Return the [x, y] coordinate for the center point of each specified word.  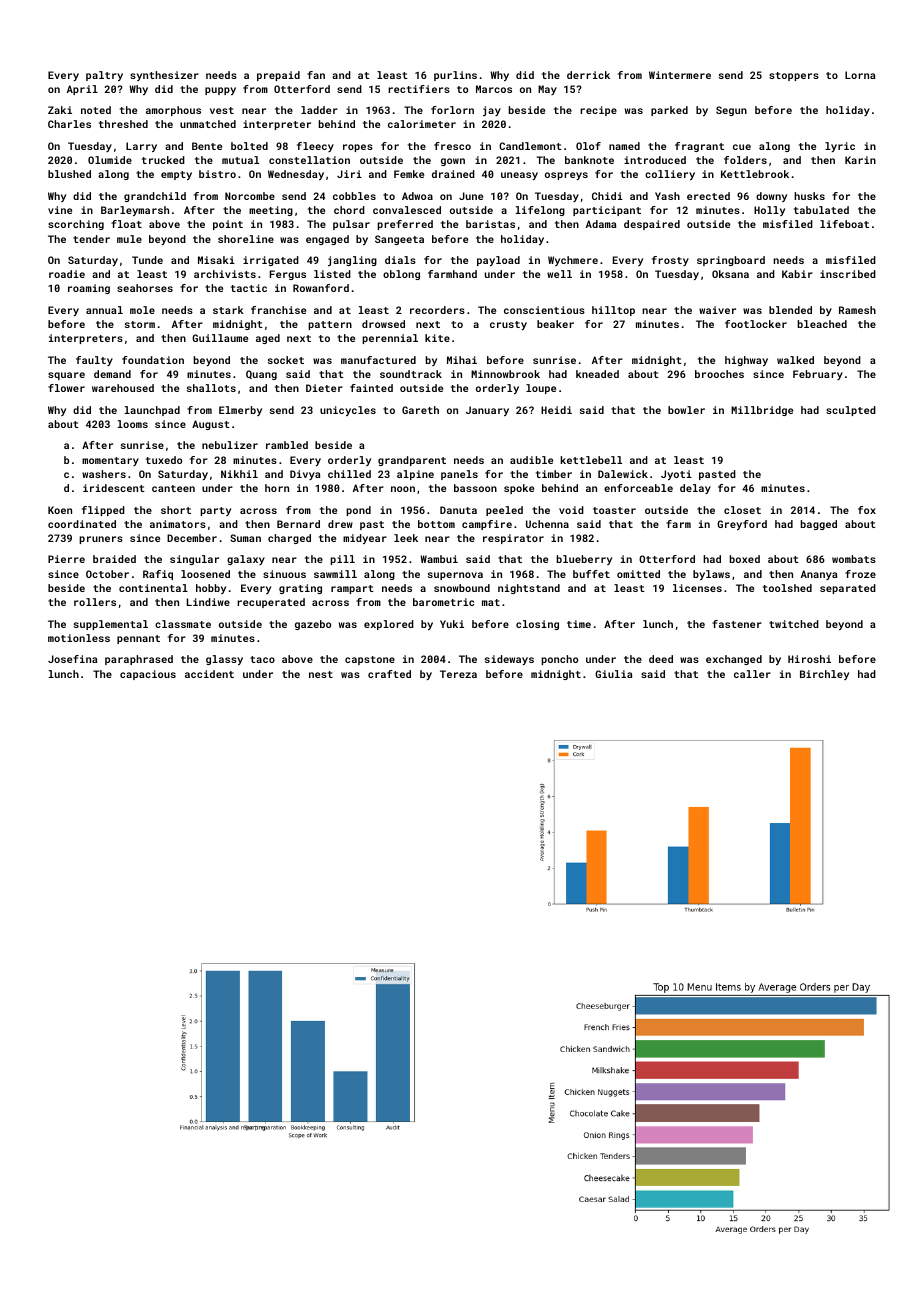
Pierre [66, 559]
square [66, 376]
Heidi [556, 410]
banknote [589, 160]
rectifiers [419, 89]
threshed [123, 124]
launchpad [152, 411]
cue [742, 147]
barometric [443, 602]
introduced [655, 160]
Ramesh [857, 310]
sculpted [851, 411]
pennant [138, 639]
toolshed [787, 588]
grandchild [155, 197]
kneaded [597, 374]
